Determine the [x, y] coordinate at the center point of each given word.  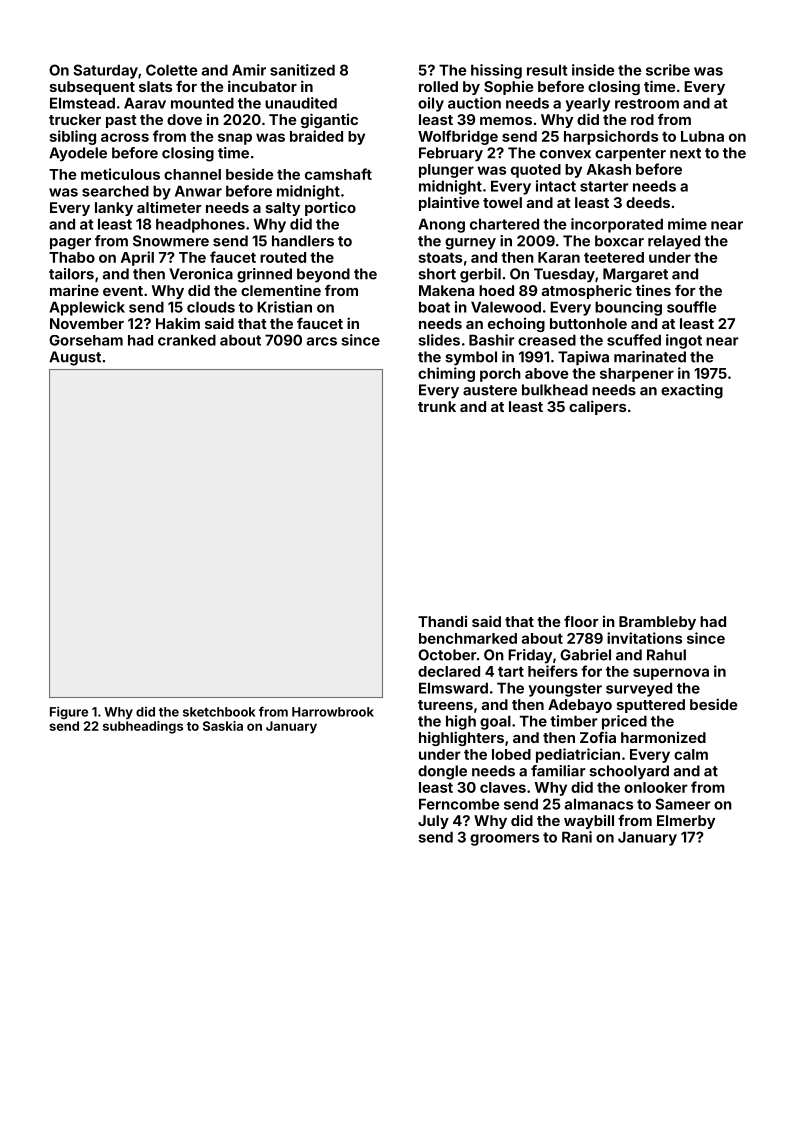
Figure [69, 713]
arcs [322, 341]
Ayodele [78, 154]
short [437, 274]
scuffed [634, 340]
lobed [511, 754]
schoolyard [629, 772]
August [75, 358]
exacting [692, 391]
